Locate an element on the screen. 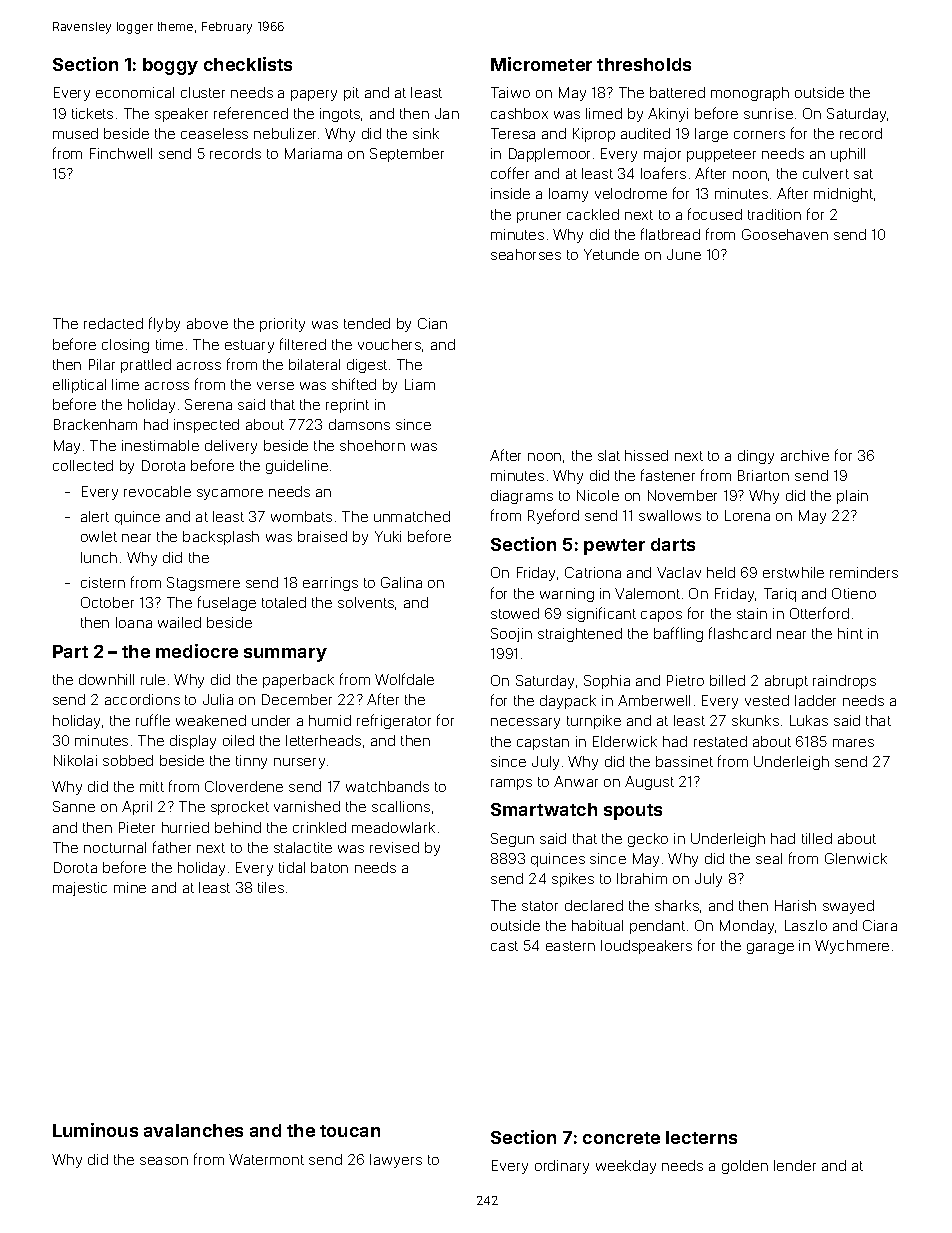  Segun is located at coordinates (512, 840).
